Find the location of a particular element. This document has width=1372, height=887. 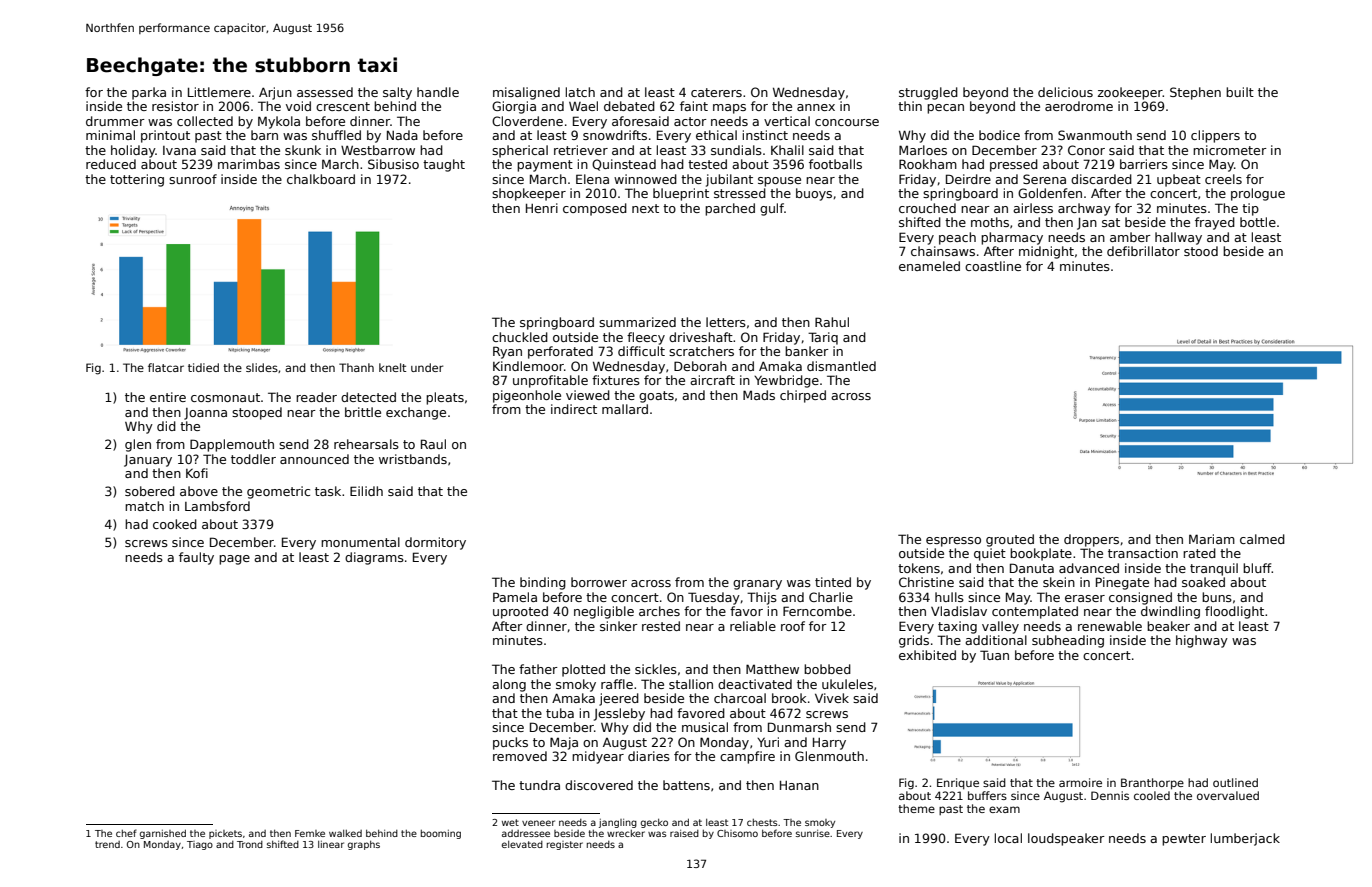

enameled is located at coordinates (929, 266).
